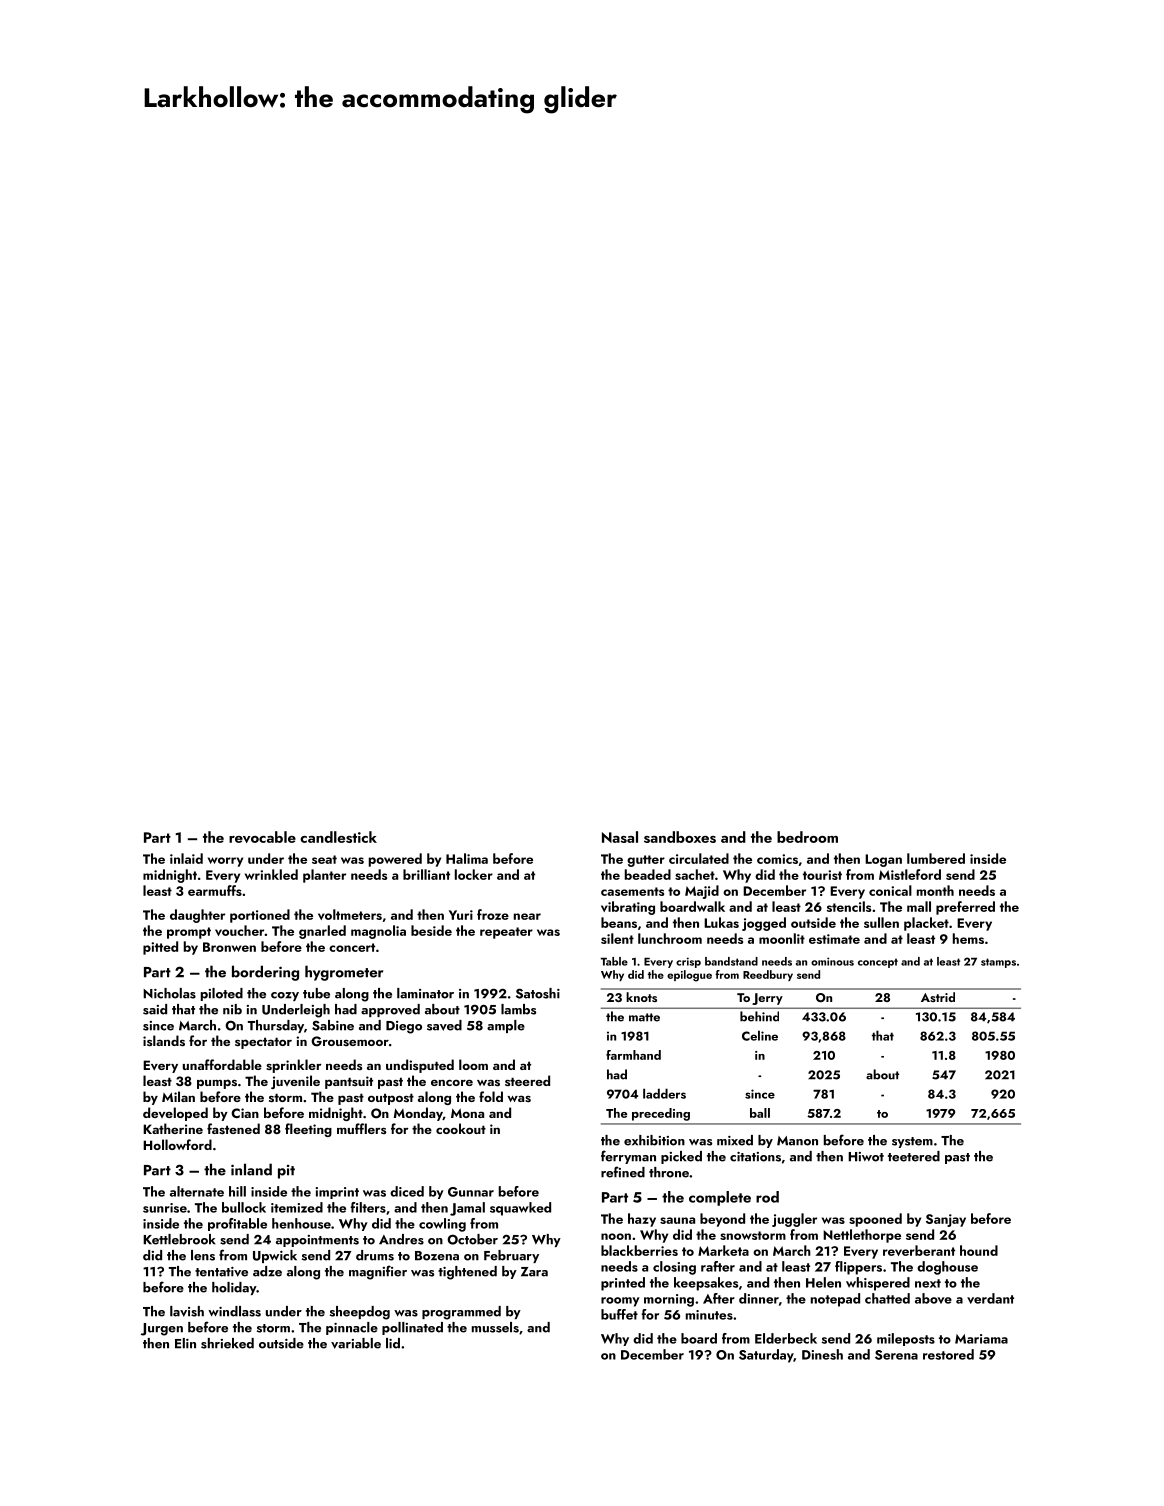  Describe the element at coordinates (186, 858) in the screenshot. I see `inlaid` at that location.
